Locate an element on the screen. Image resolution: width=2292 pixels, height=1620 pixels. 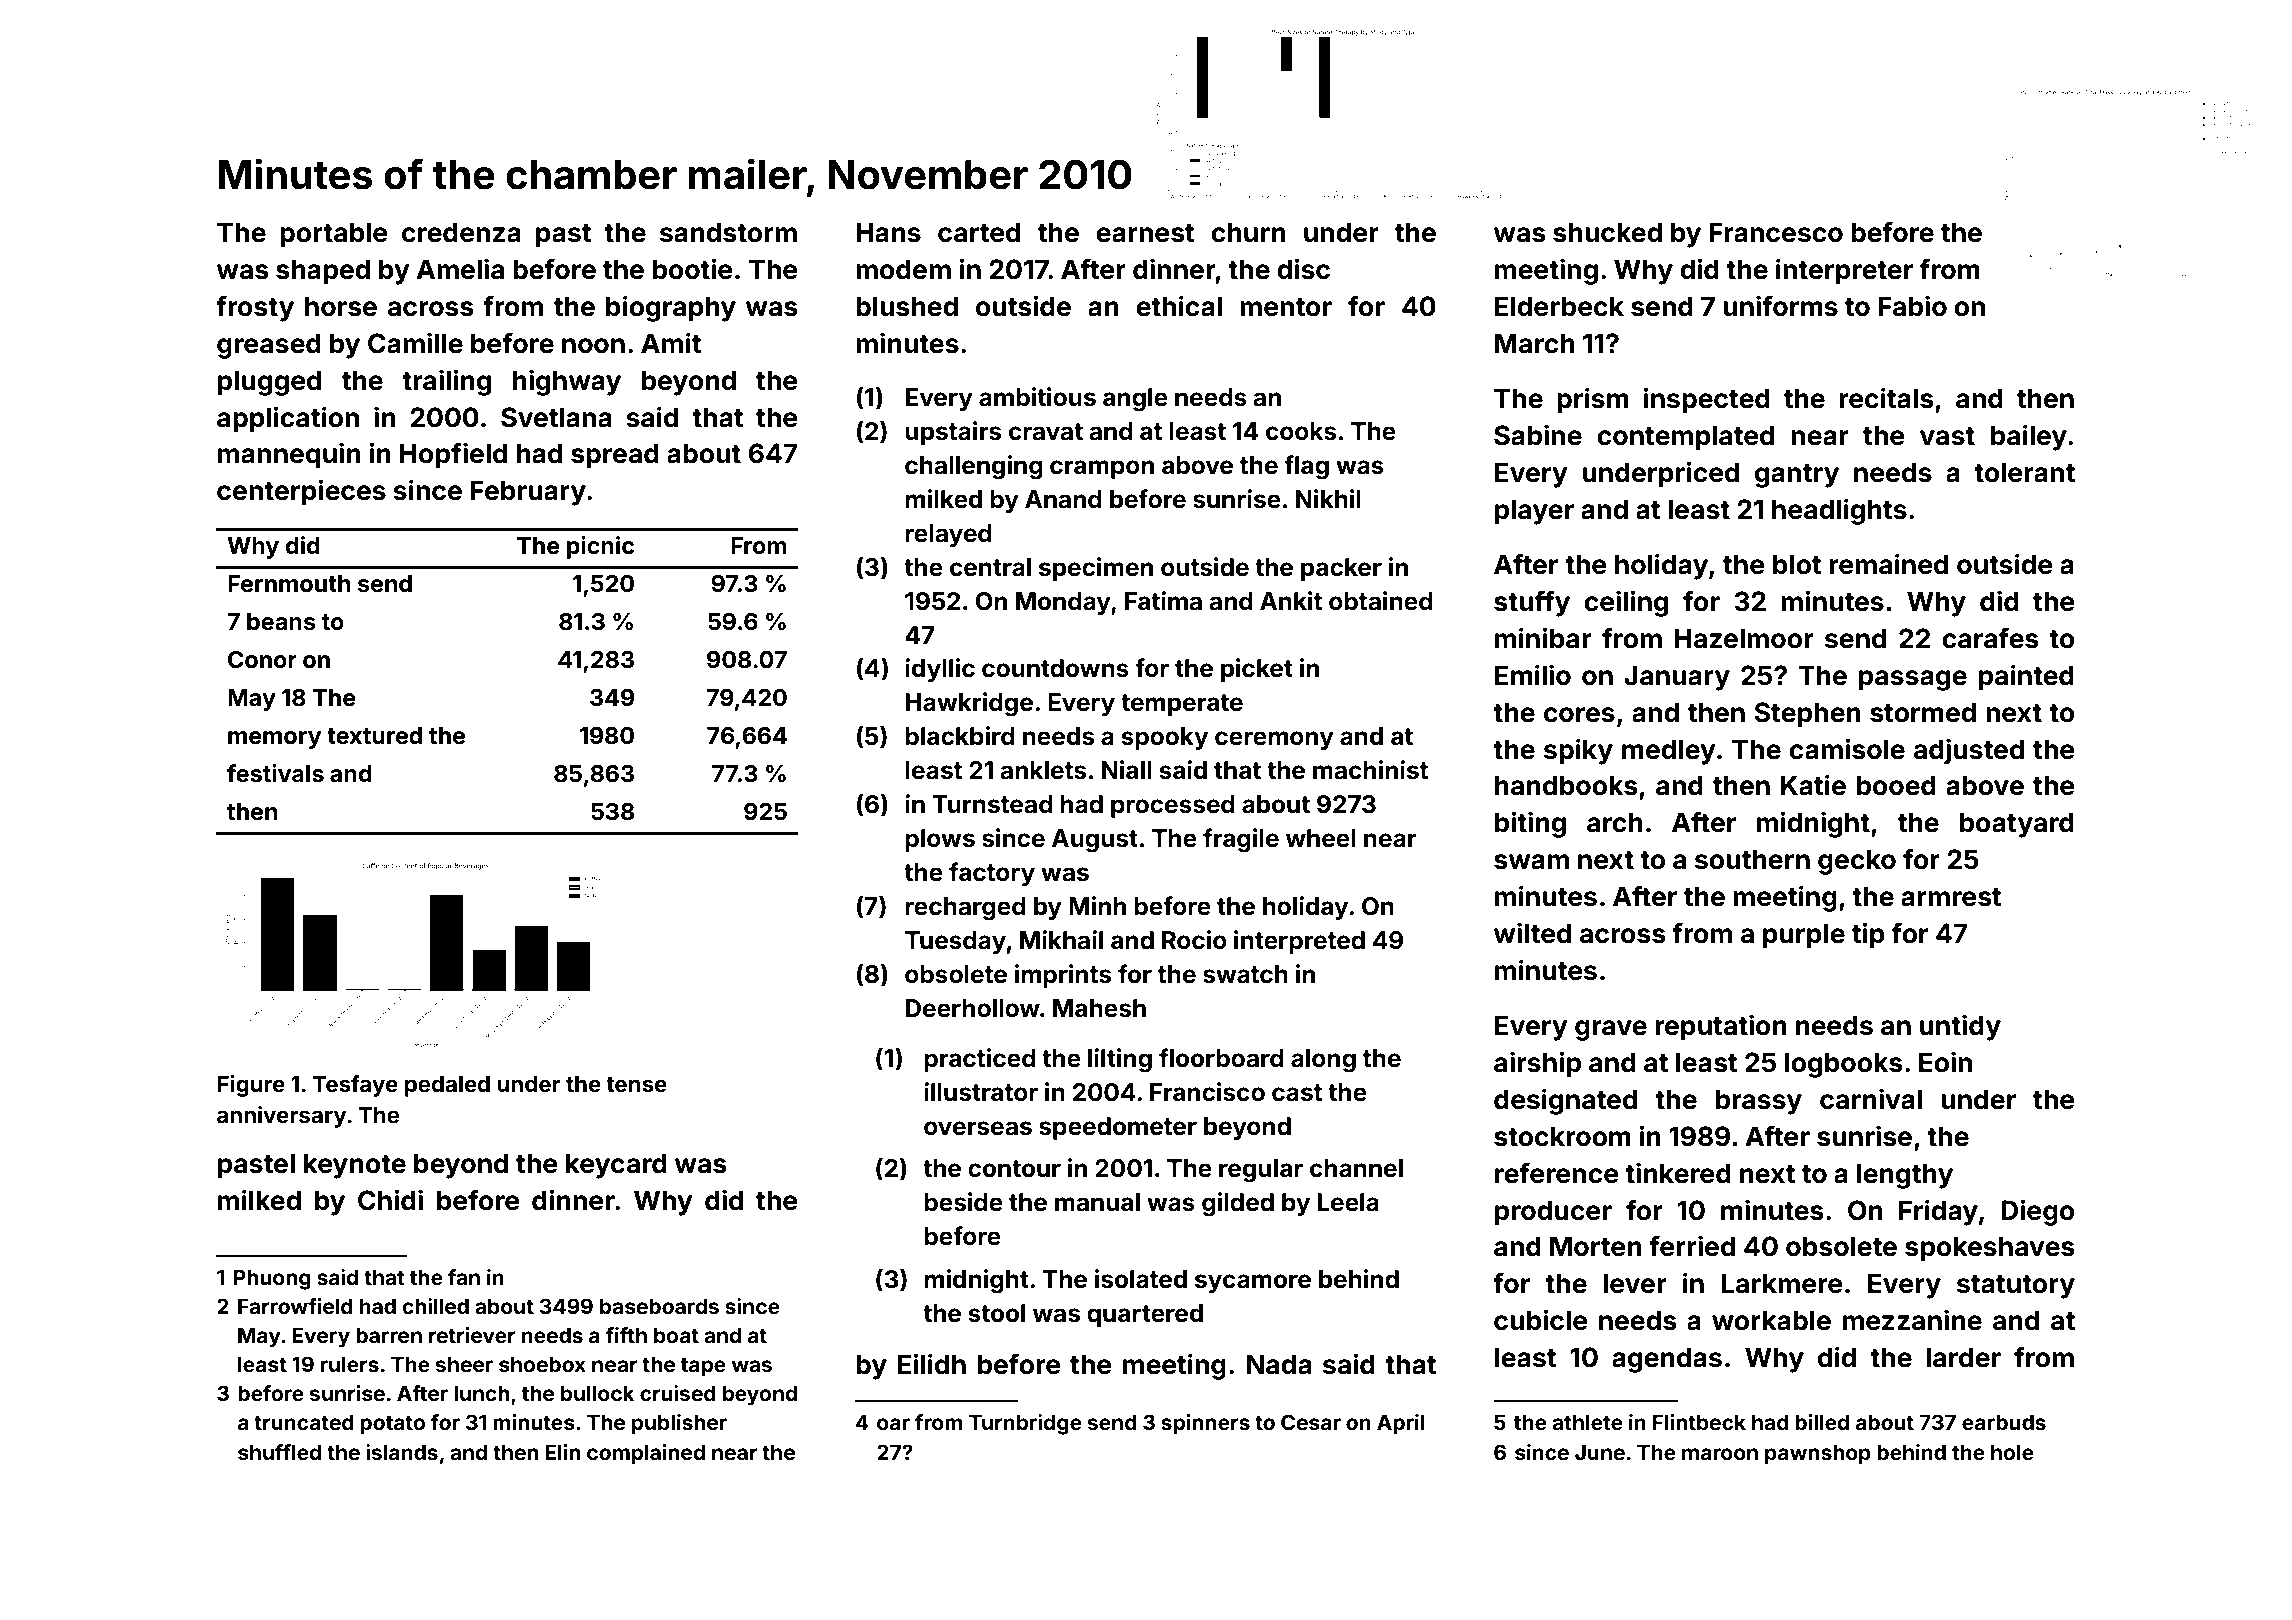
carafes is located at coordinates (1990, 638).
